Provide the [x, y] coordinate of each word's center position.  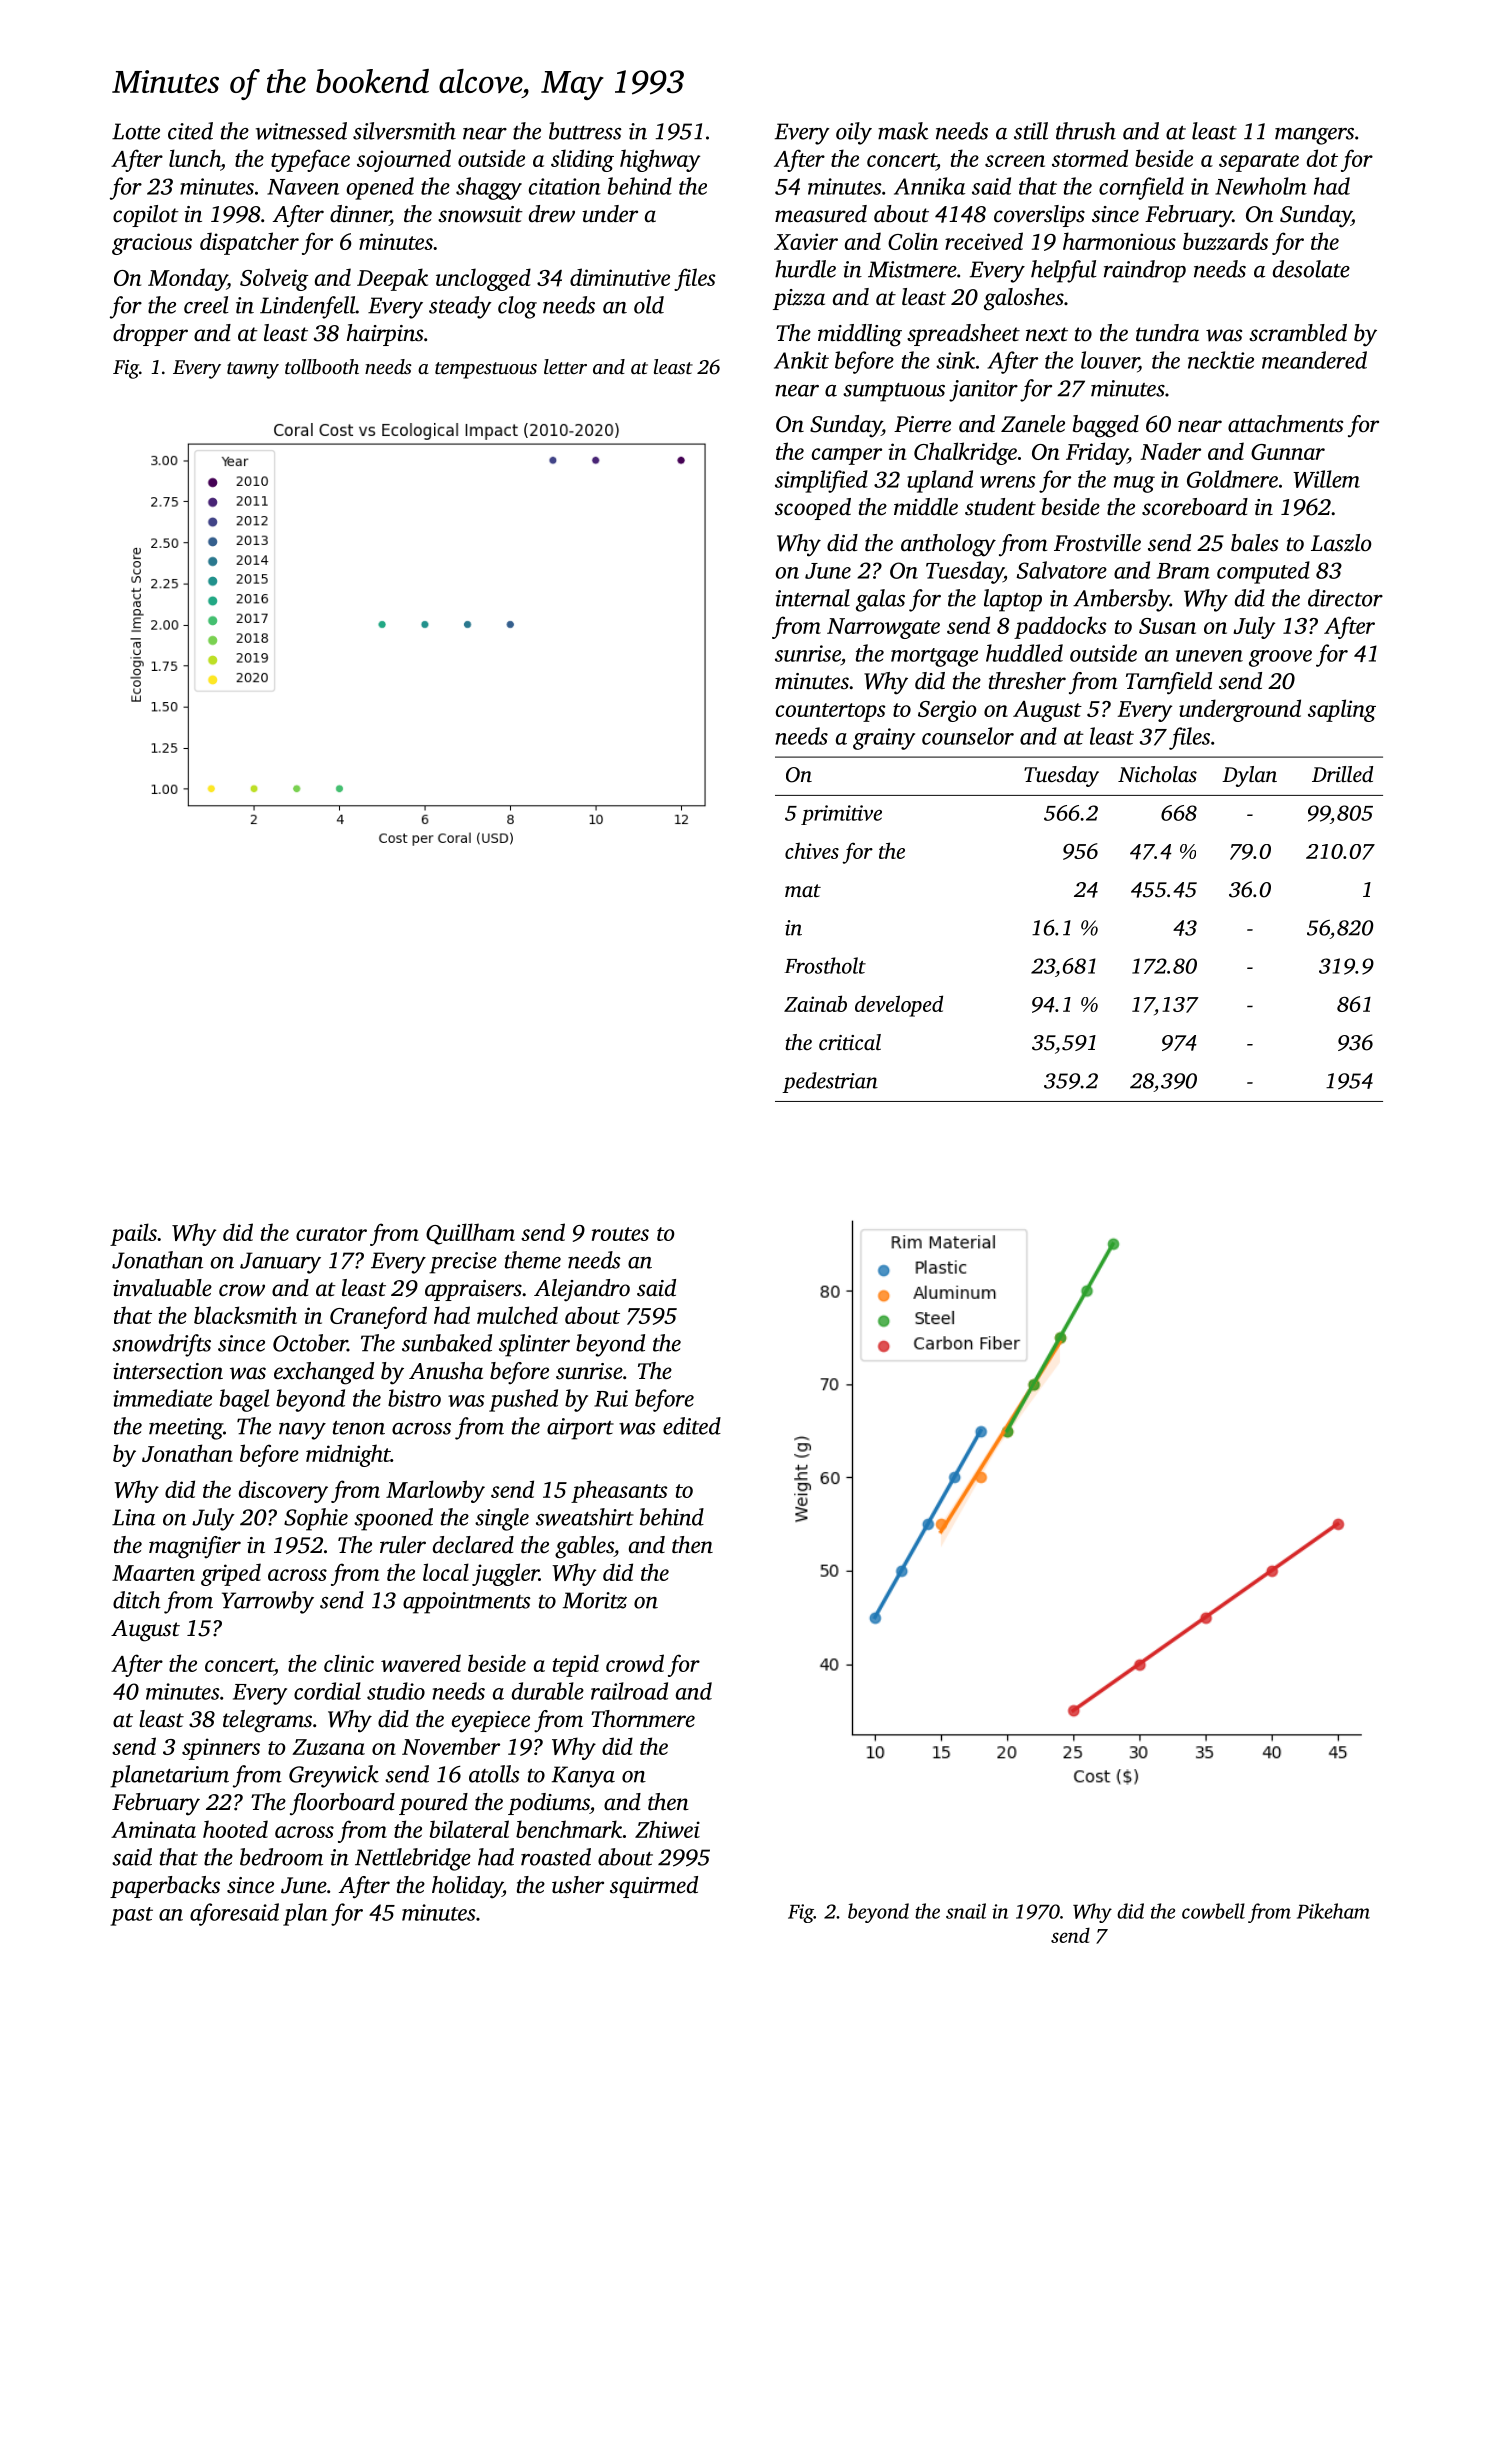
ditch [137, 1600]
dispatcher [249, 243]
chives [812, 850]
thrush [1086, 131]
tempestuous [486, 370]
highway [660, 160]
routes [620, 1234]
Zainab [815, 1003]
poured [433, 1804]
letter [565, 366]
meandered [1314, 360]
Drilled [1342, 774]
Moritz [595, 1600]
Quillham [470, 1234]
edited [692, 1426]
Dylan [1249, 776]
